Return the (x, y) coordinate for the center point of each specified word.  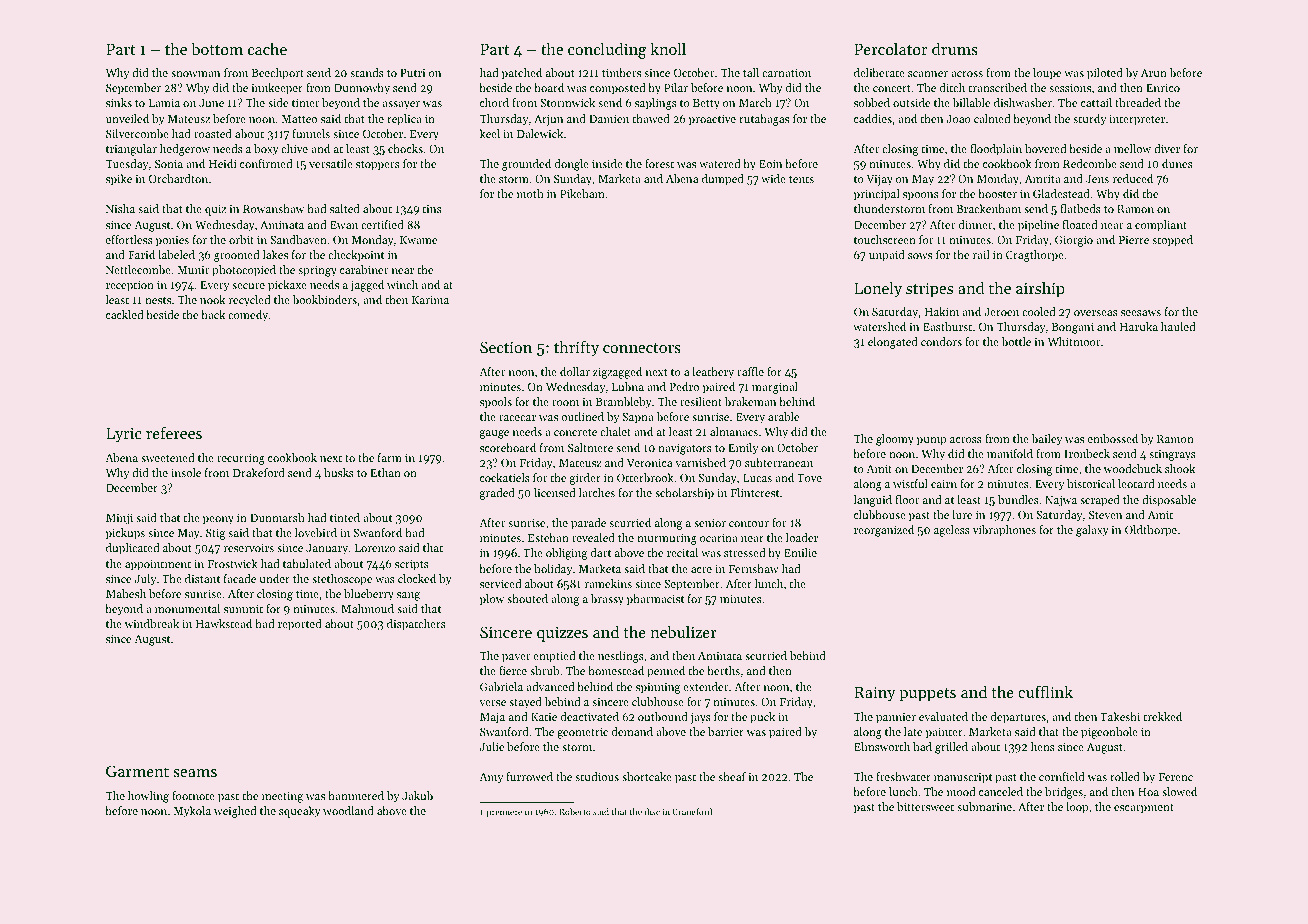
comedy (248, 316)
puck (762, 718)
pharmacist (655, 600)
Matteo (299, 119)
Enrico (1163, 88)
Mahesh (126, 593)
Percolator (891, 48)
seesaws (1141, 313)
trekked (1162, 716)
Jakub (417, 795)
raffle (750, 371)
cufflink (1045, 691)
